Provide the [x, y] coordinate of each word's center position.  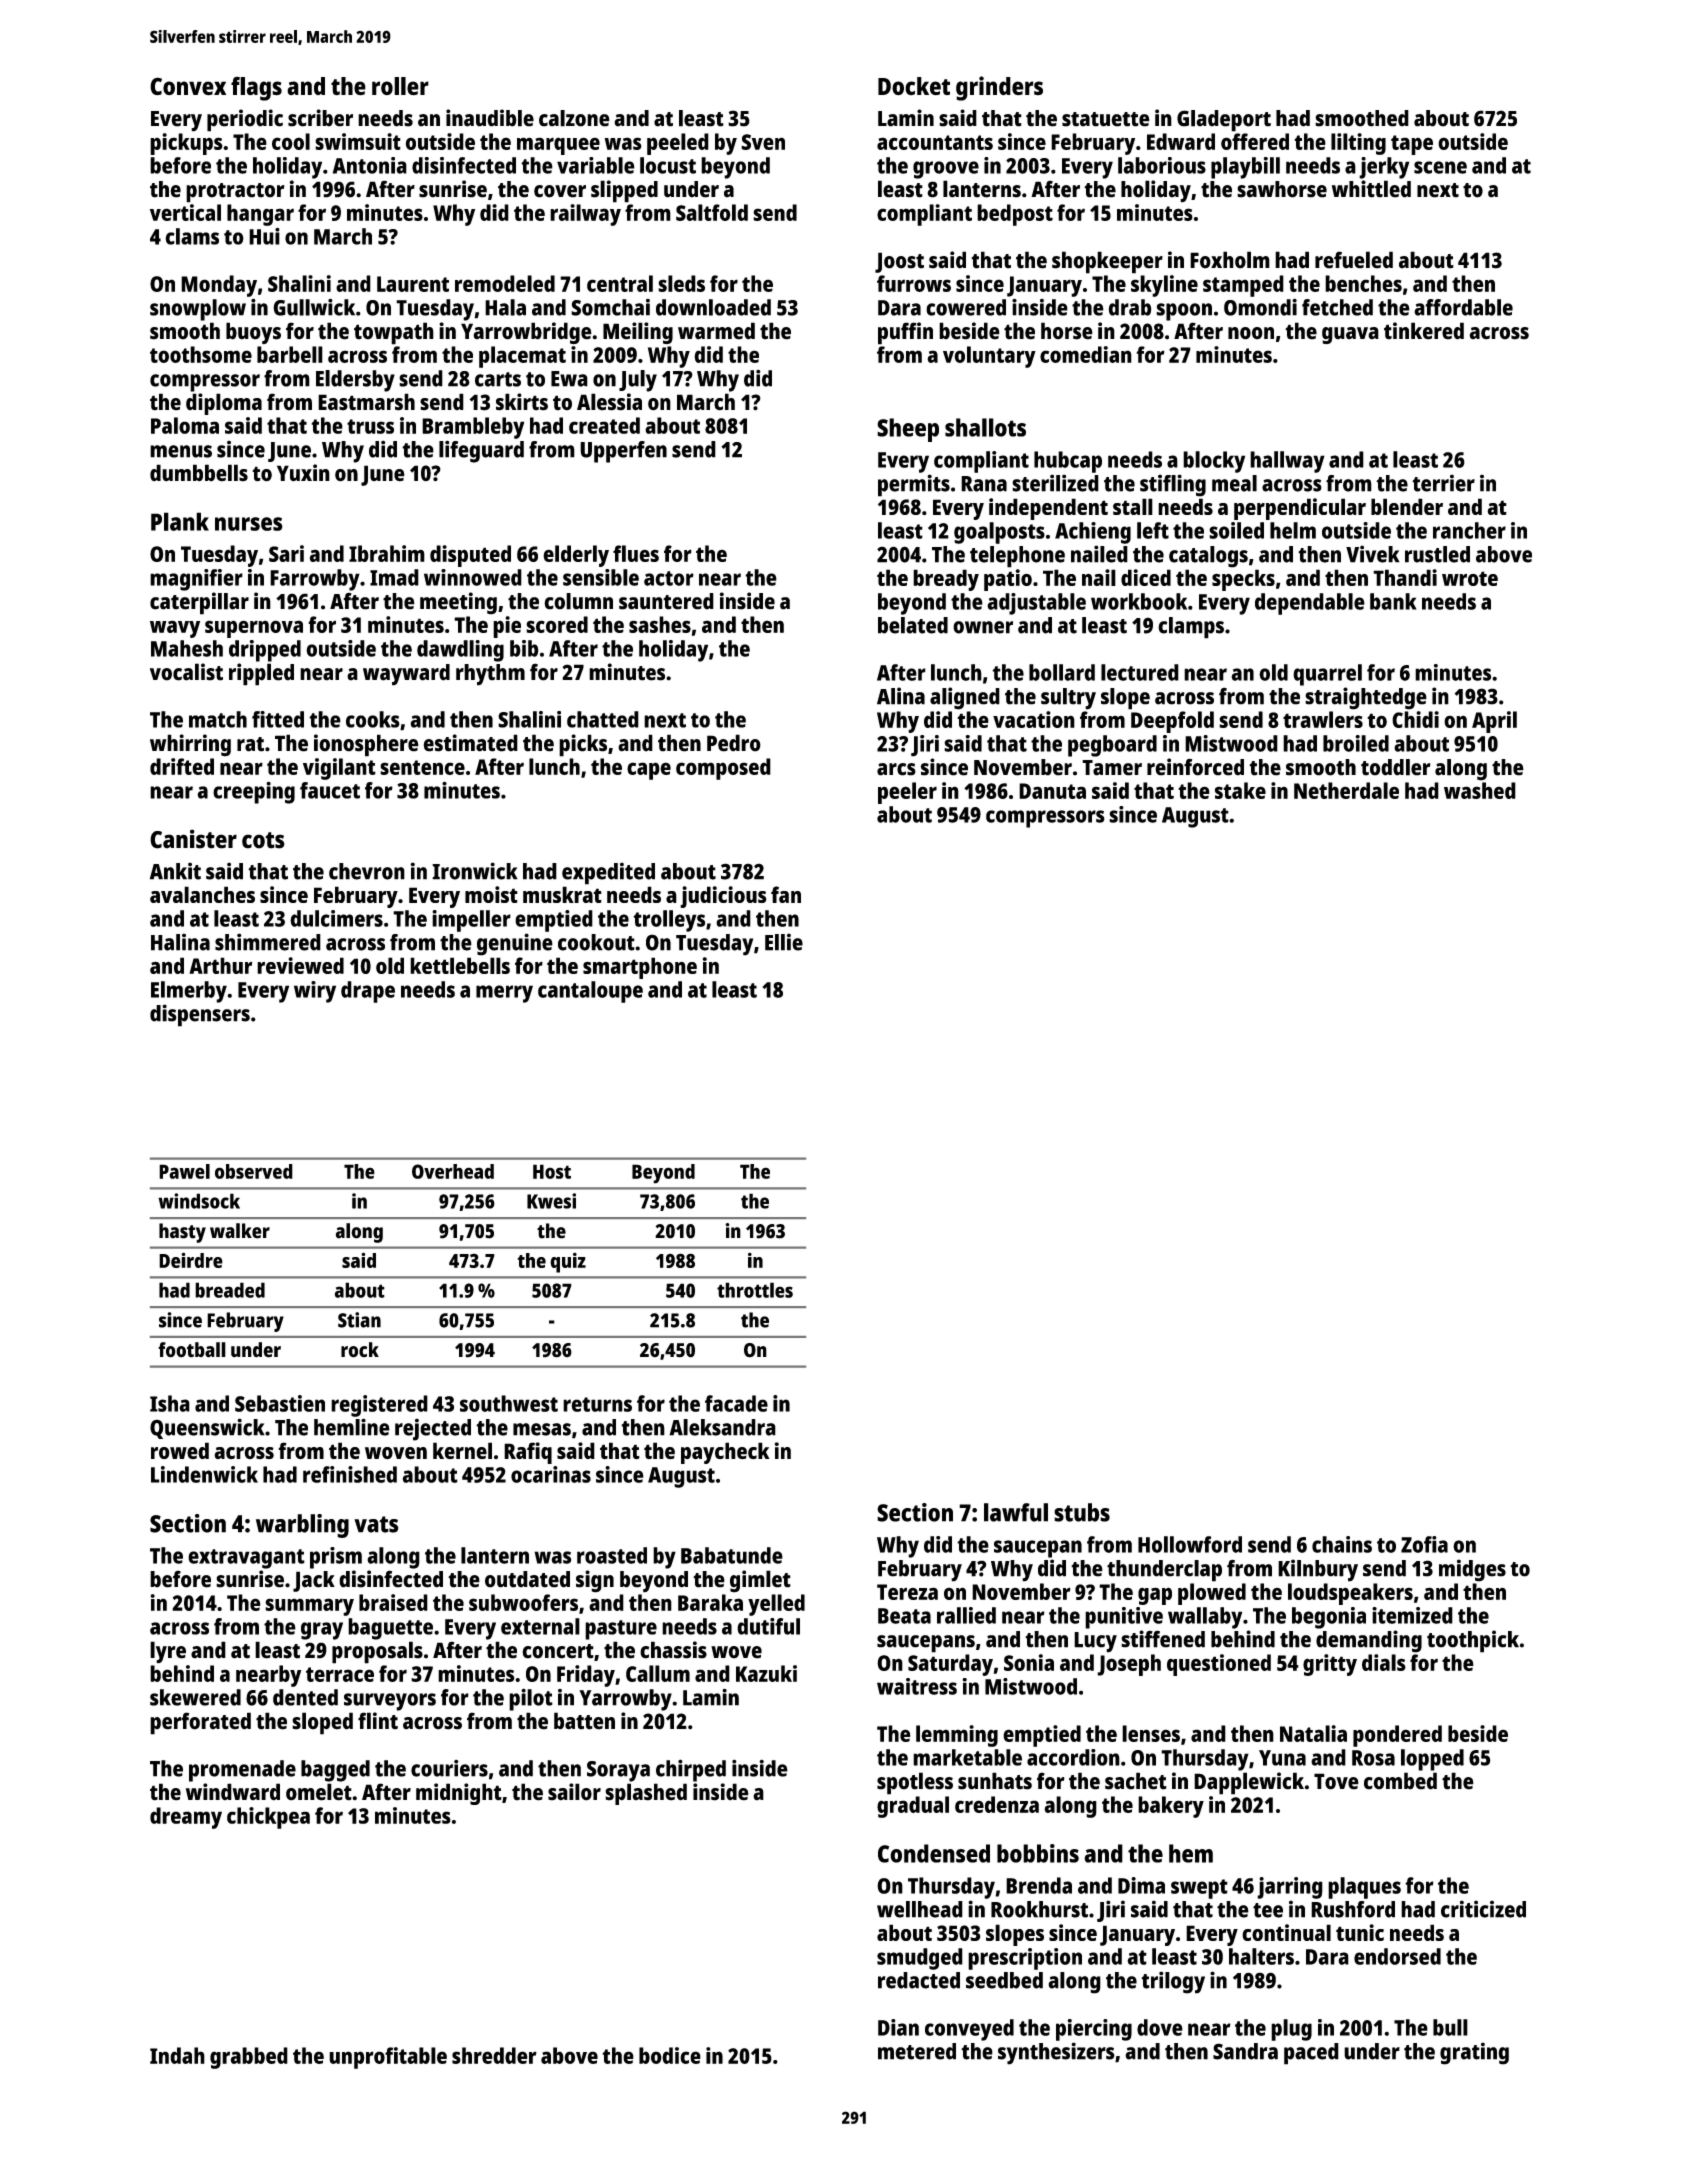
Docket [914, 86]
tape [1412, 145]
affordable [1463, 307]
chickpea [268, 1818]
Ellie [784, 942]
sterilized [1055, 483]
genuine [515, 944]
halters [1261, 1956]
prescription [1025, 1959]
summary [309, 1607]
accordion [1073, 1757]
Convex [188, 86]
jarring [1290, 1888]
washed [1480, 790]
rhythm [490, 675]
